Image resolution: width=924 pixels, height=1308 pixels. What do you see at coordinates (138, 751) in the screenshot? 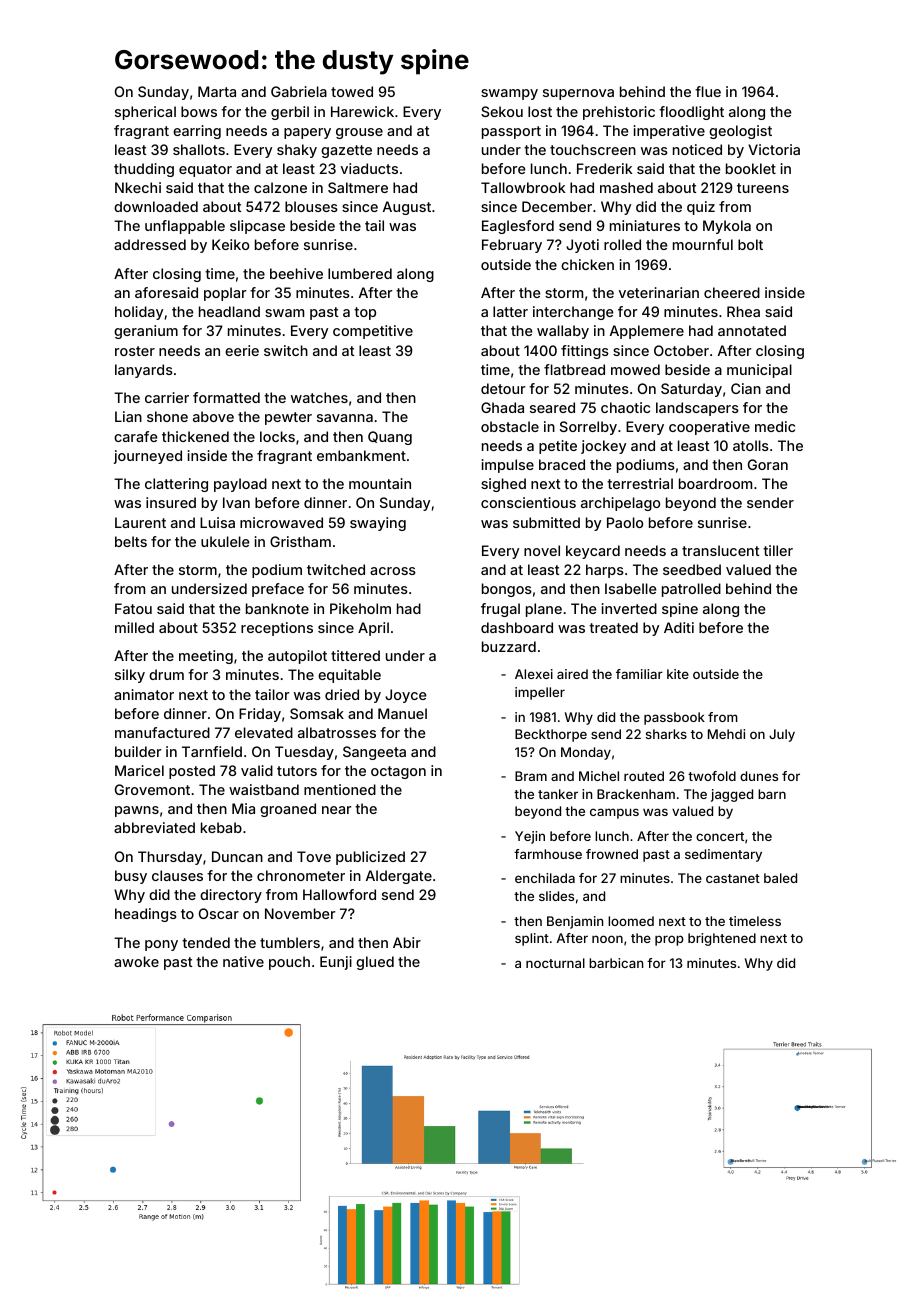
I see `builder` at bounding box center [138, 751].
